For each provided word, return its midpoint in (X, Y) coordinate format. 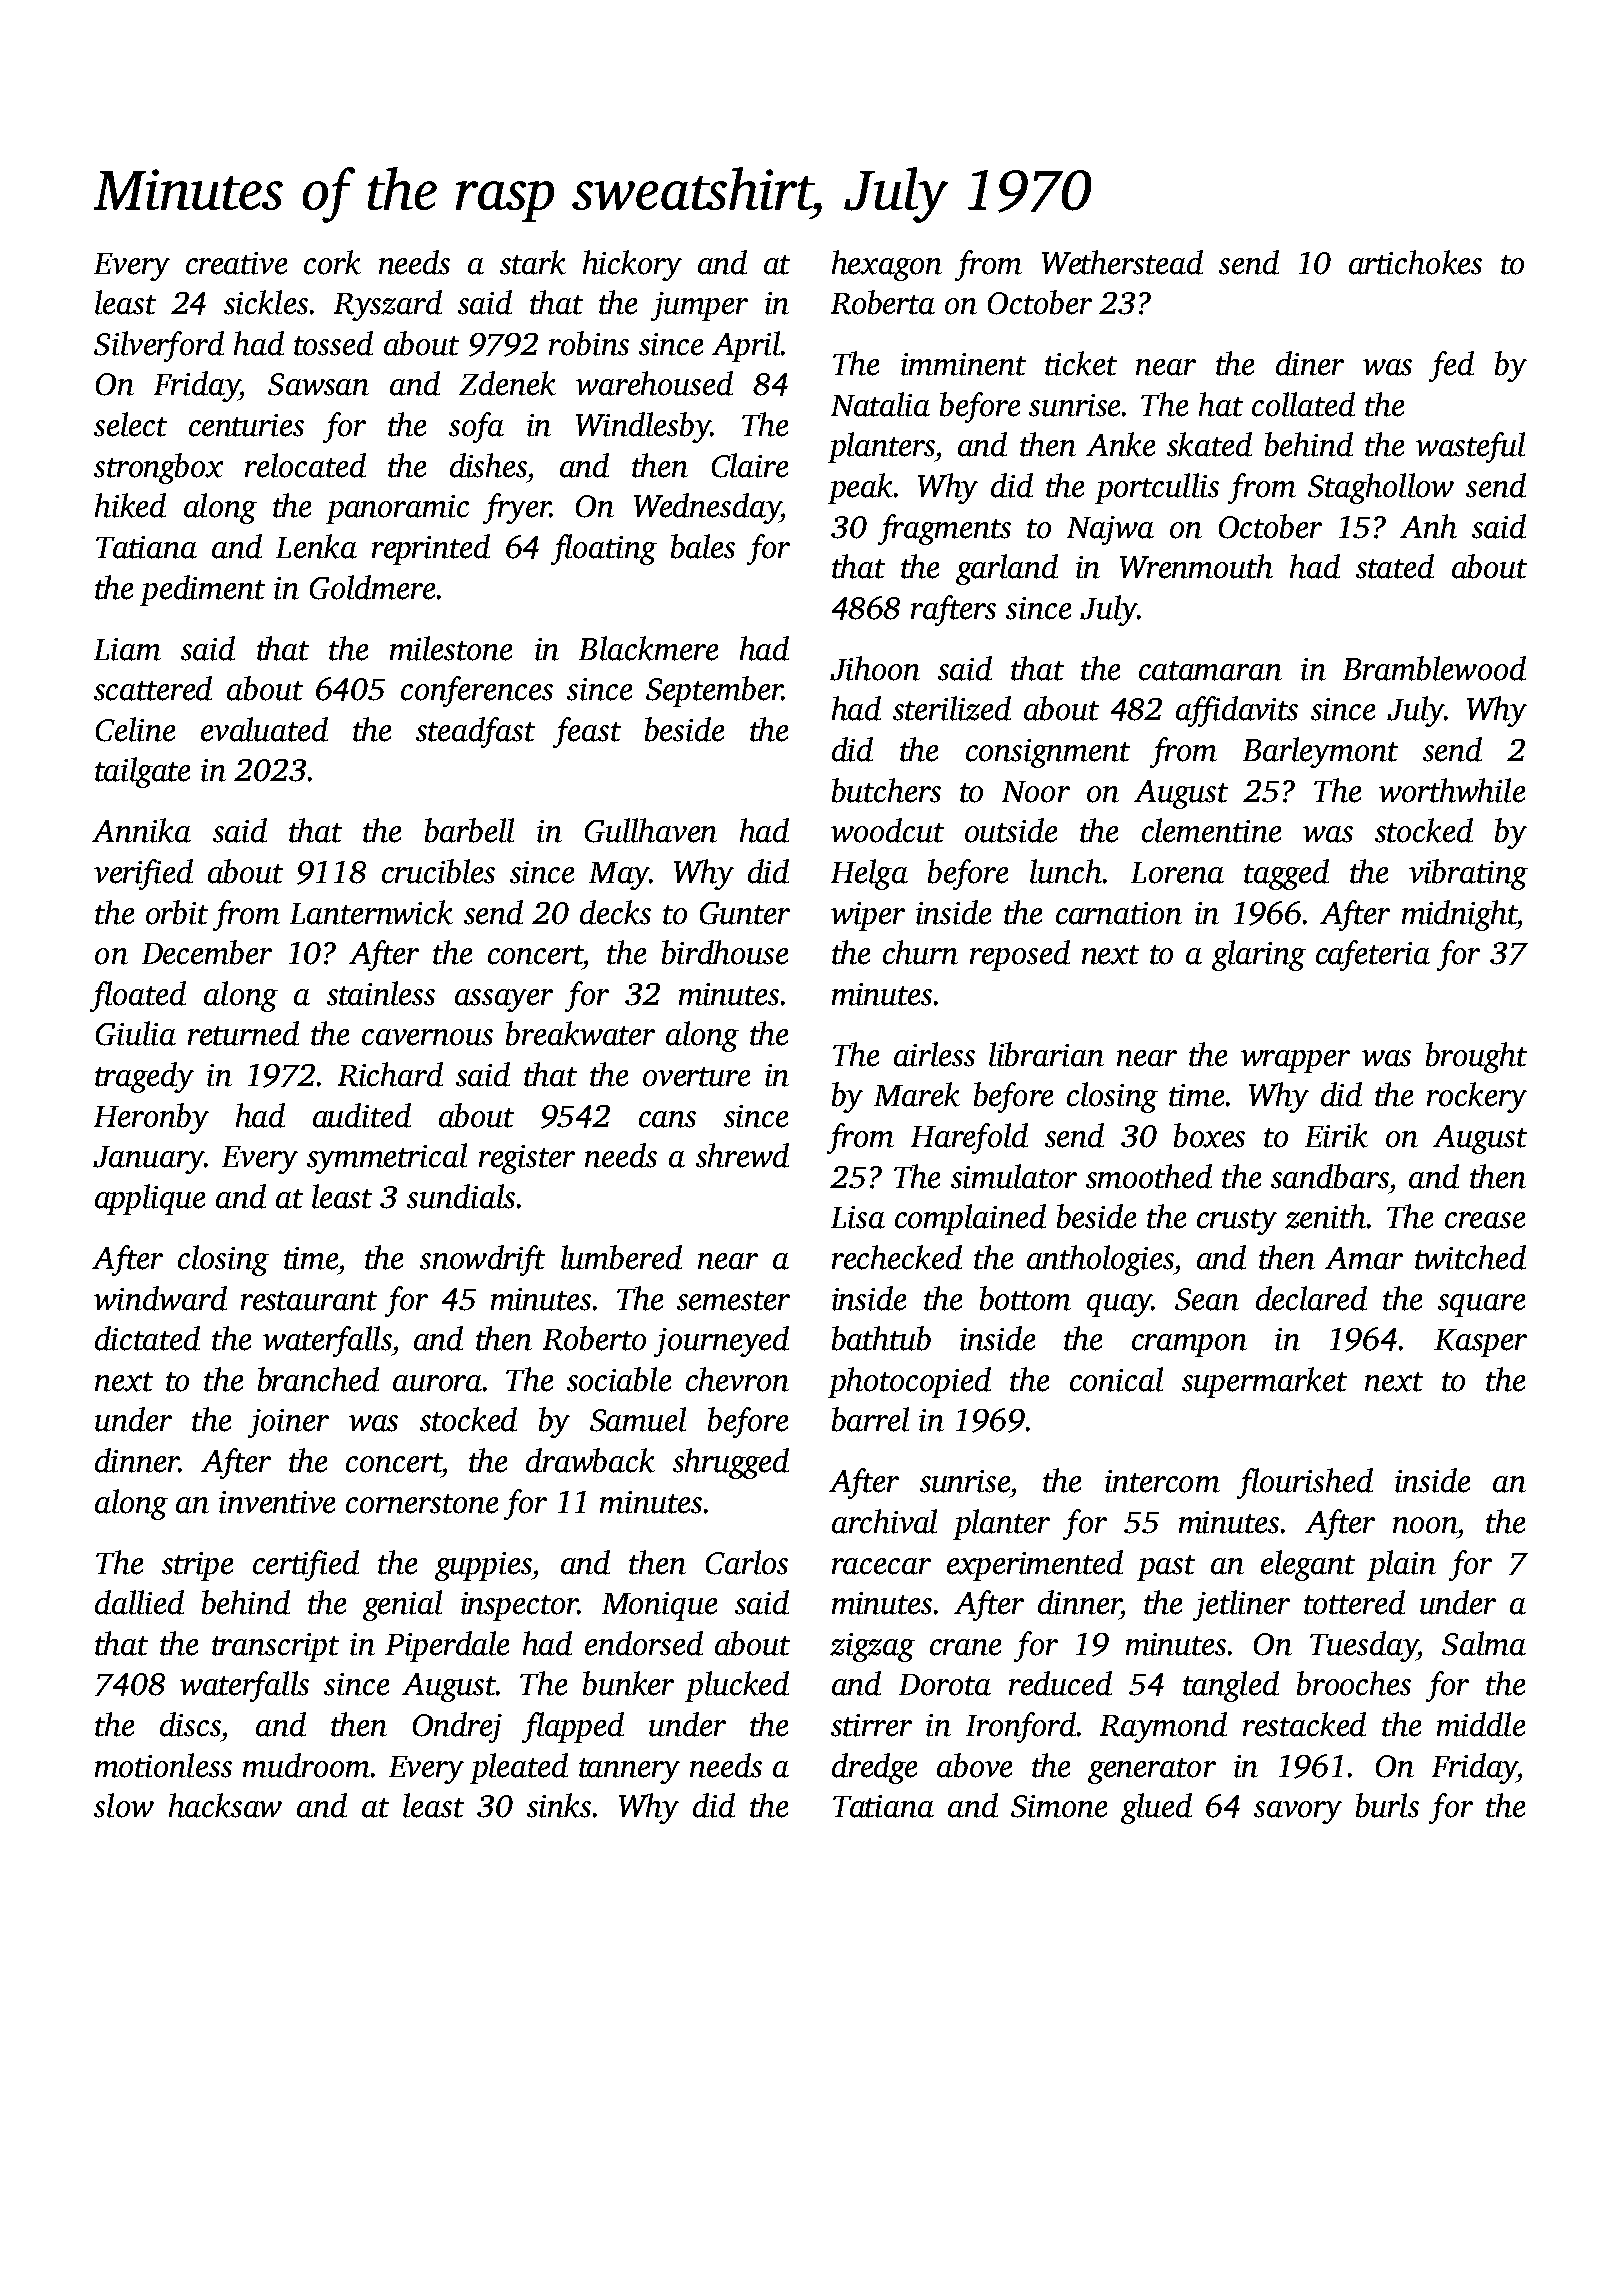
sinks (559, 1805)
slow (124, 1805)
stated (1395, 566)
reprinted (431, 549)
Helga (869, 874)
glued (1156, 1808)
